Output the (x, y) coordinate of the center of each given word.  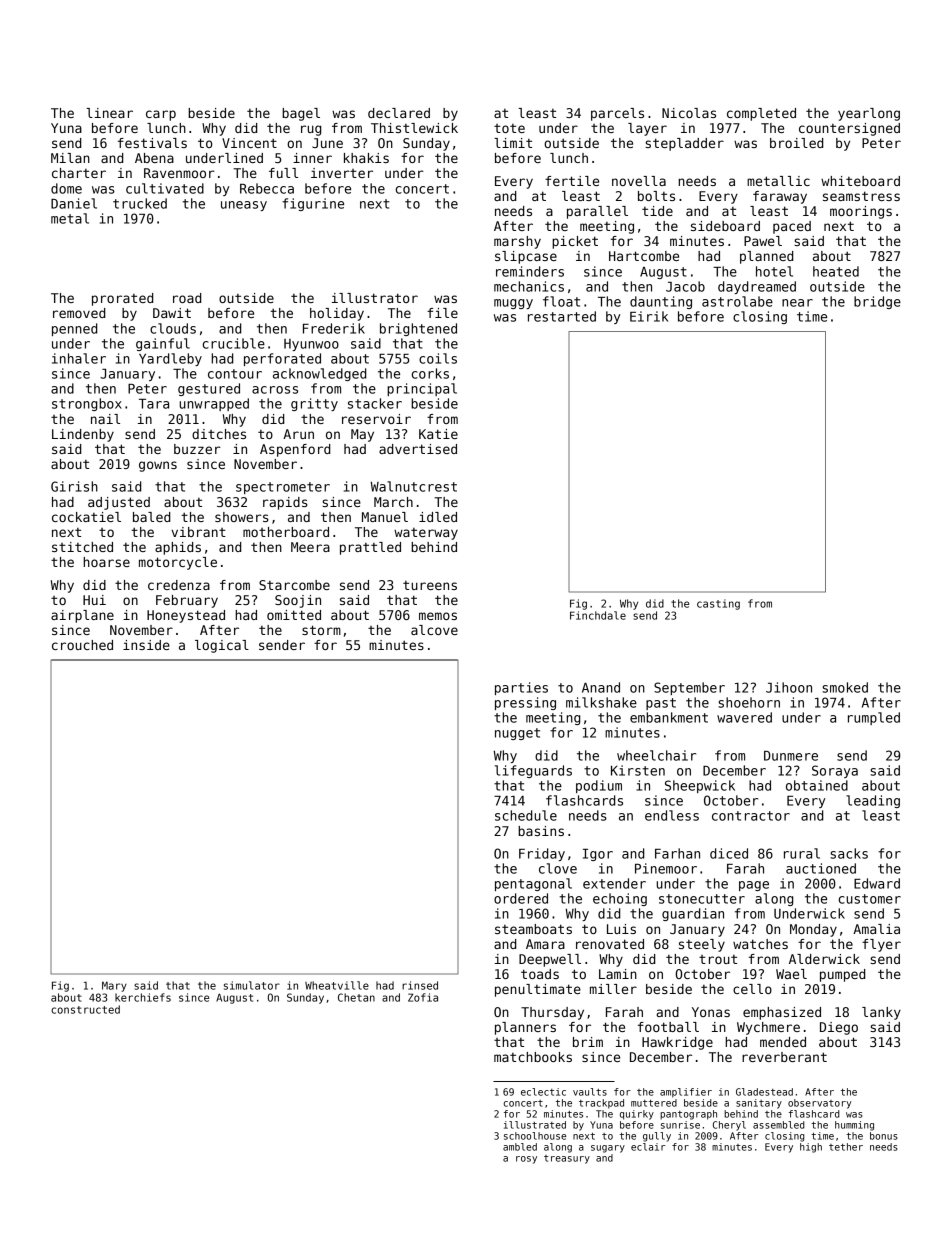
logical (222, 646)
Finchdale (598, 615)
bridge (877, 302)
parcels (617, 114)
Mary (114, 986)
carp (161, 115)
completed (761, 114)
